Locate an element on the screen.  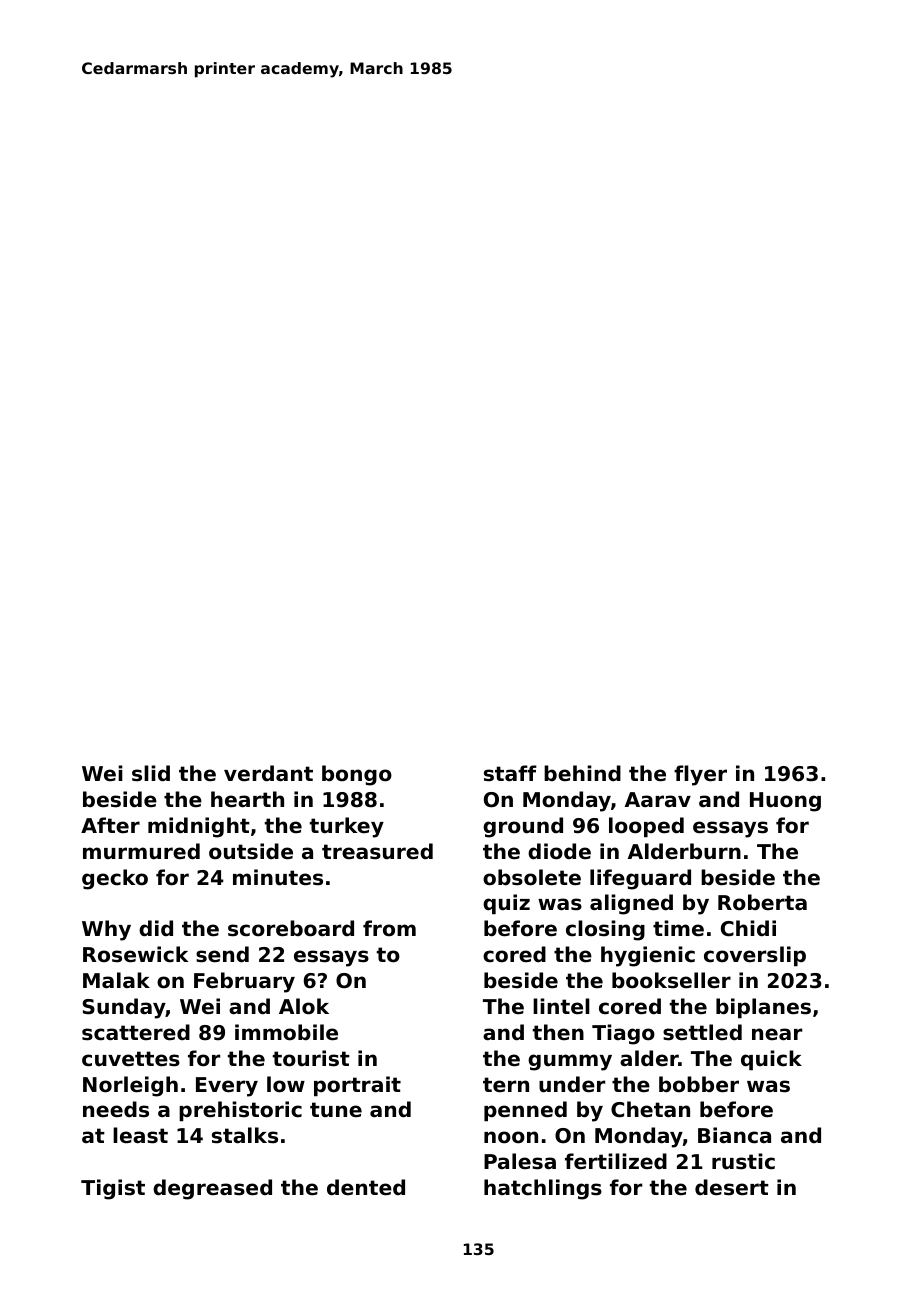
coverslip is located at coordinates (755, 956).
